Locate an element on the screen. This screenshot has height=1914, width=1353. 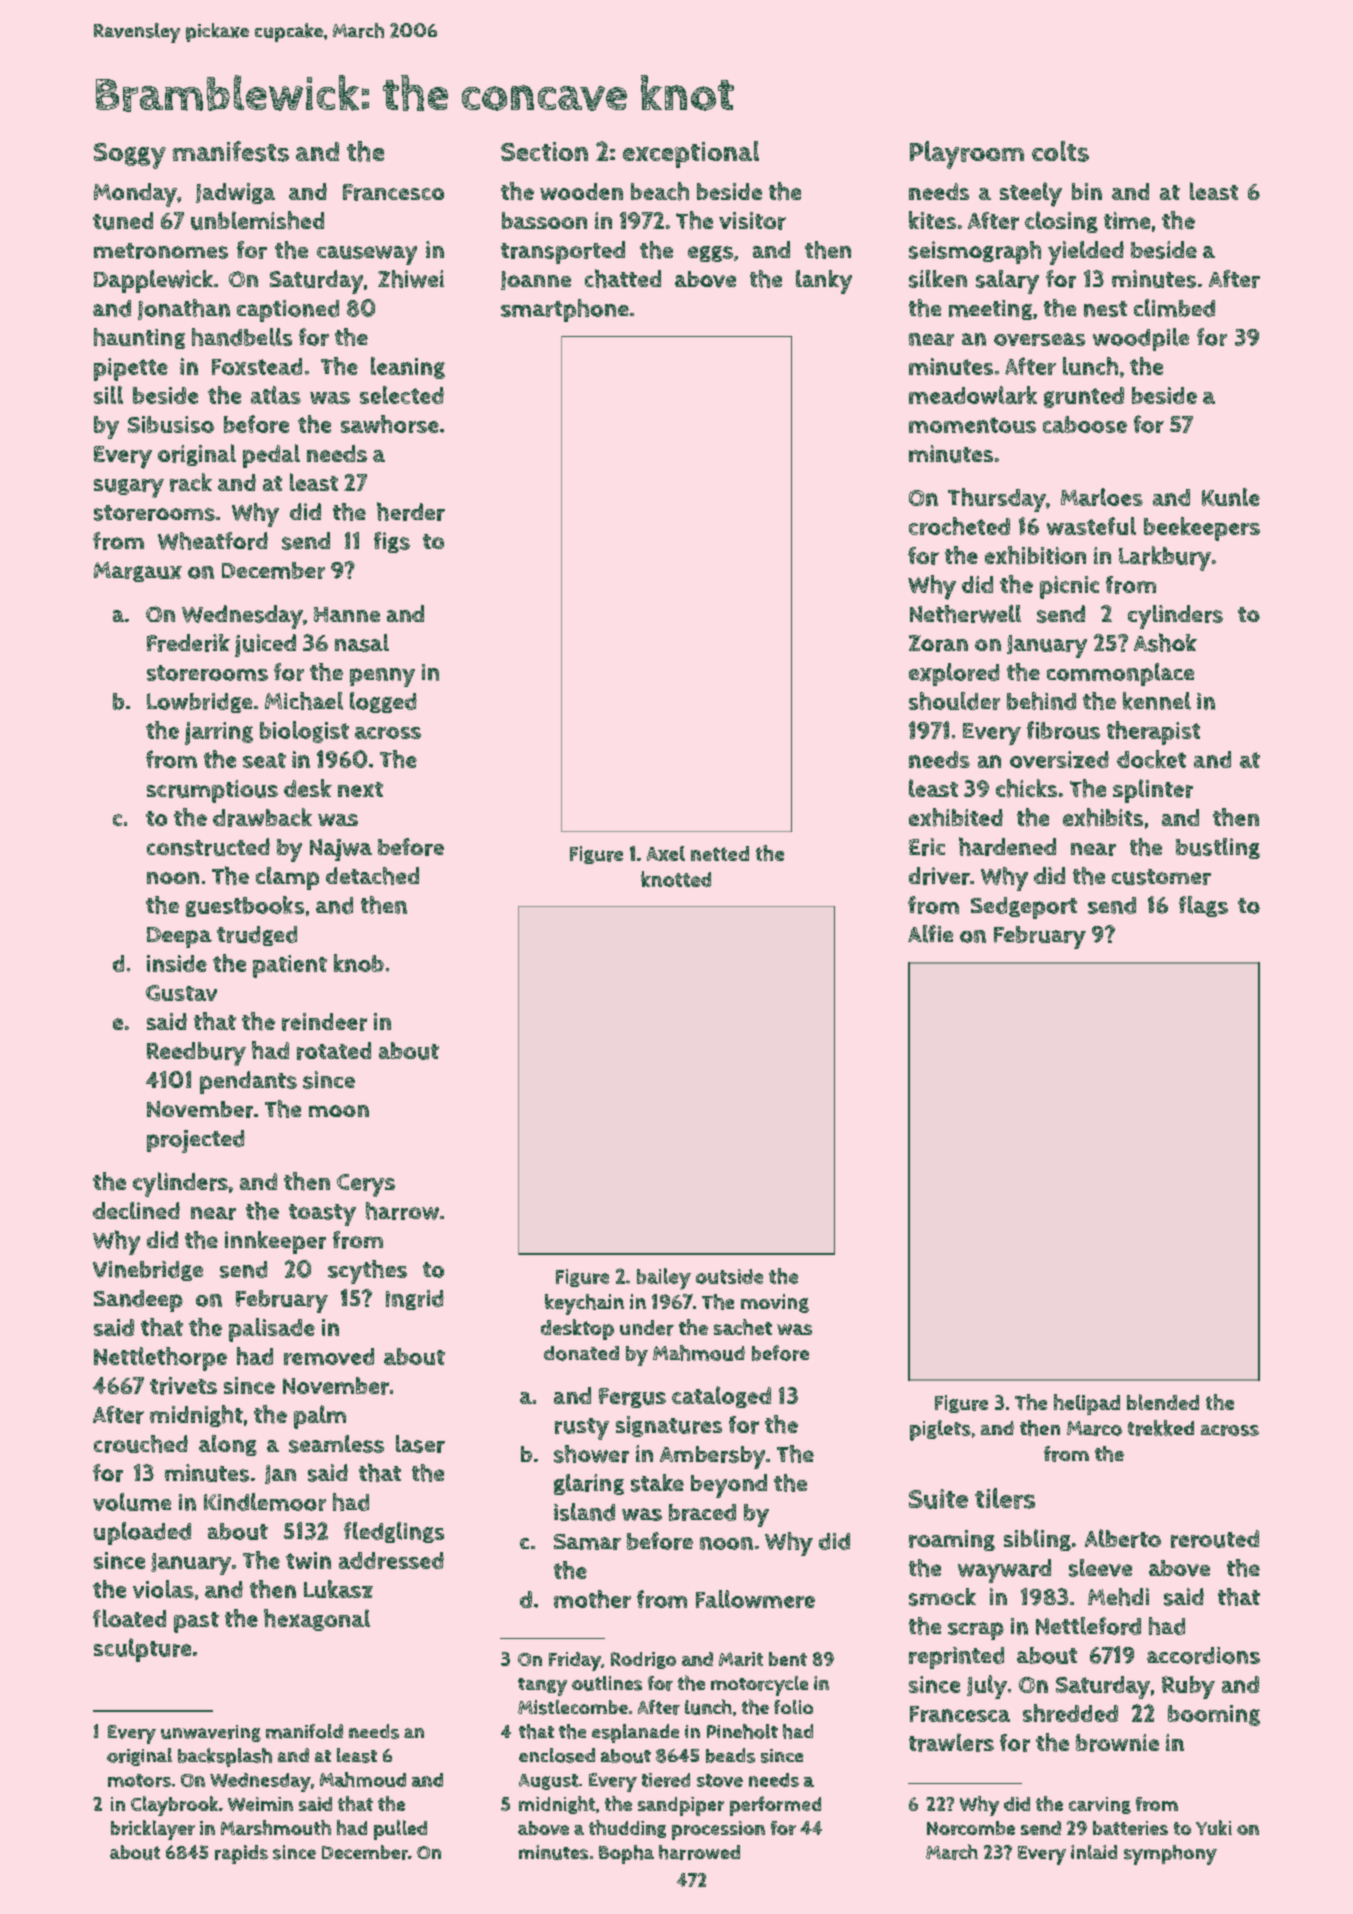
sill is located at coordinates (108, 395).
